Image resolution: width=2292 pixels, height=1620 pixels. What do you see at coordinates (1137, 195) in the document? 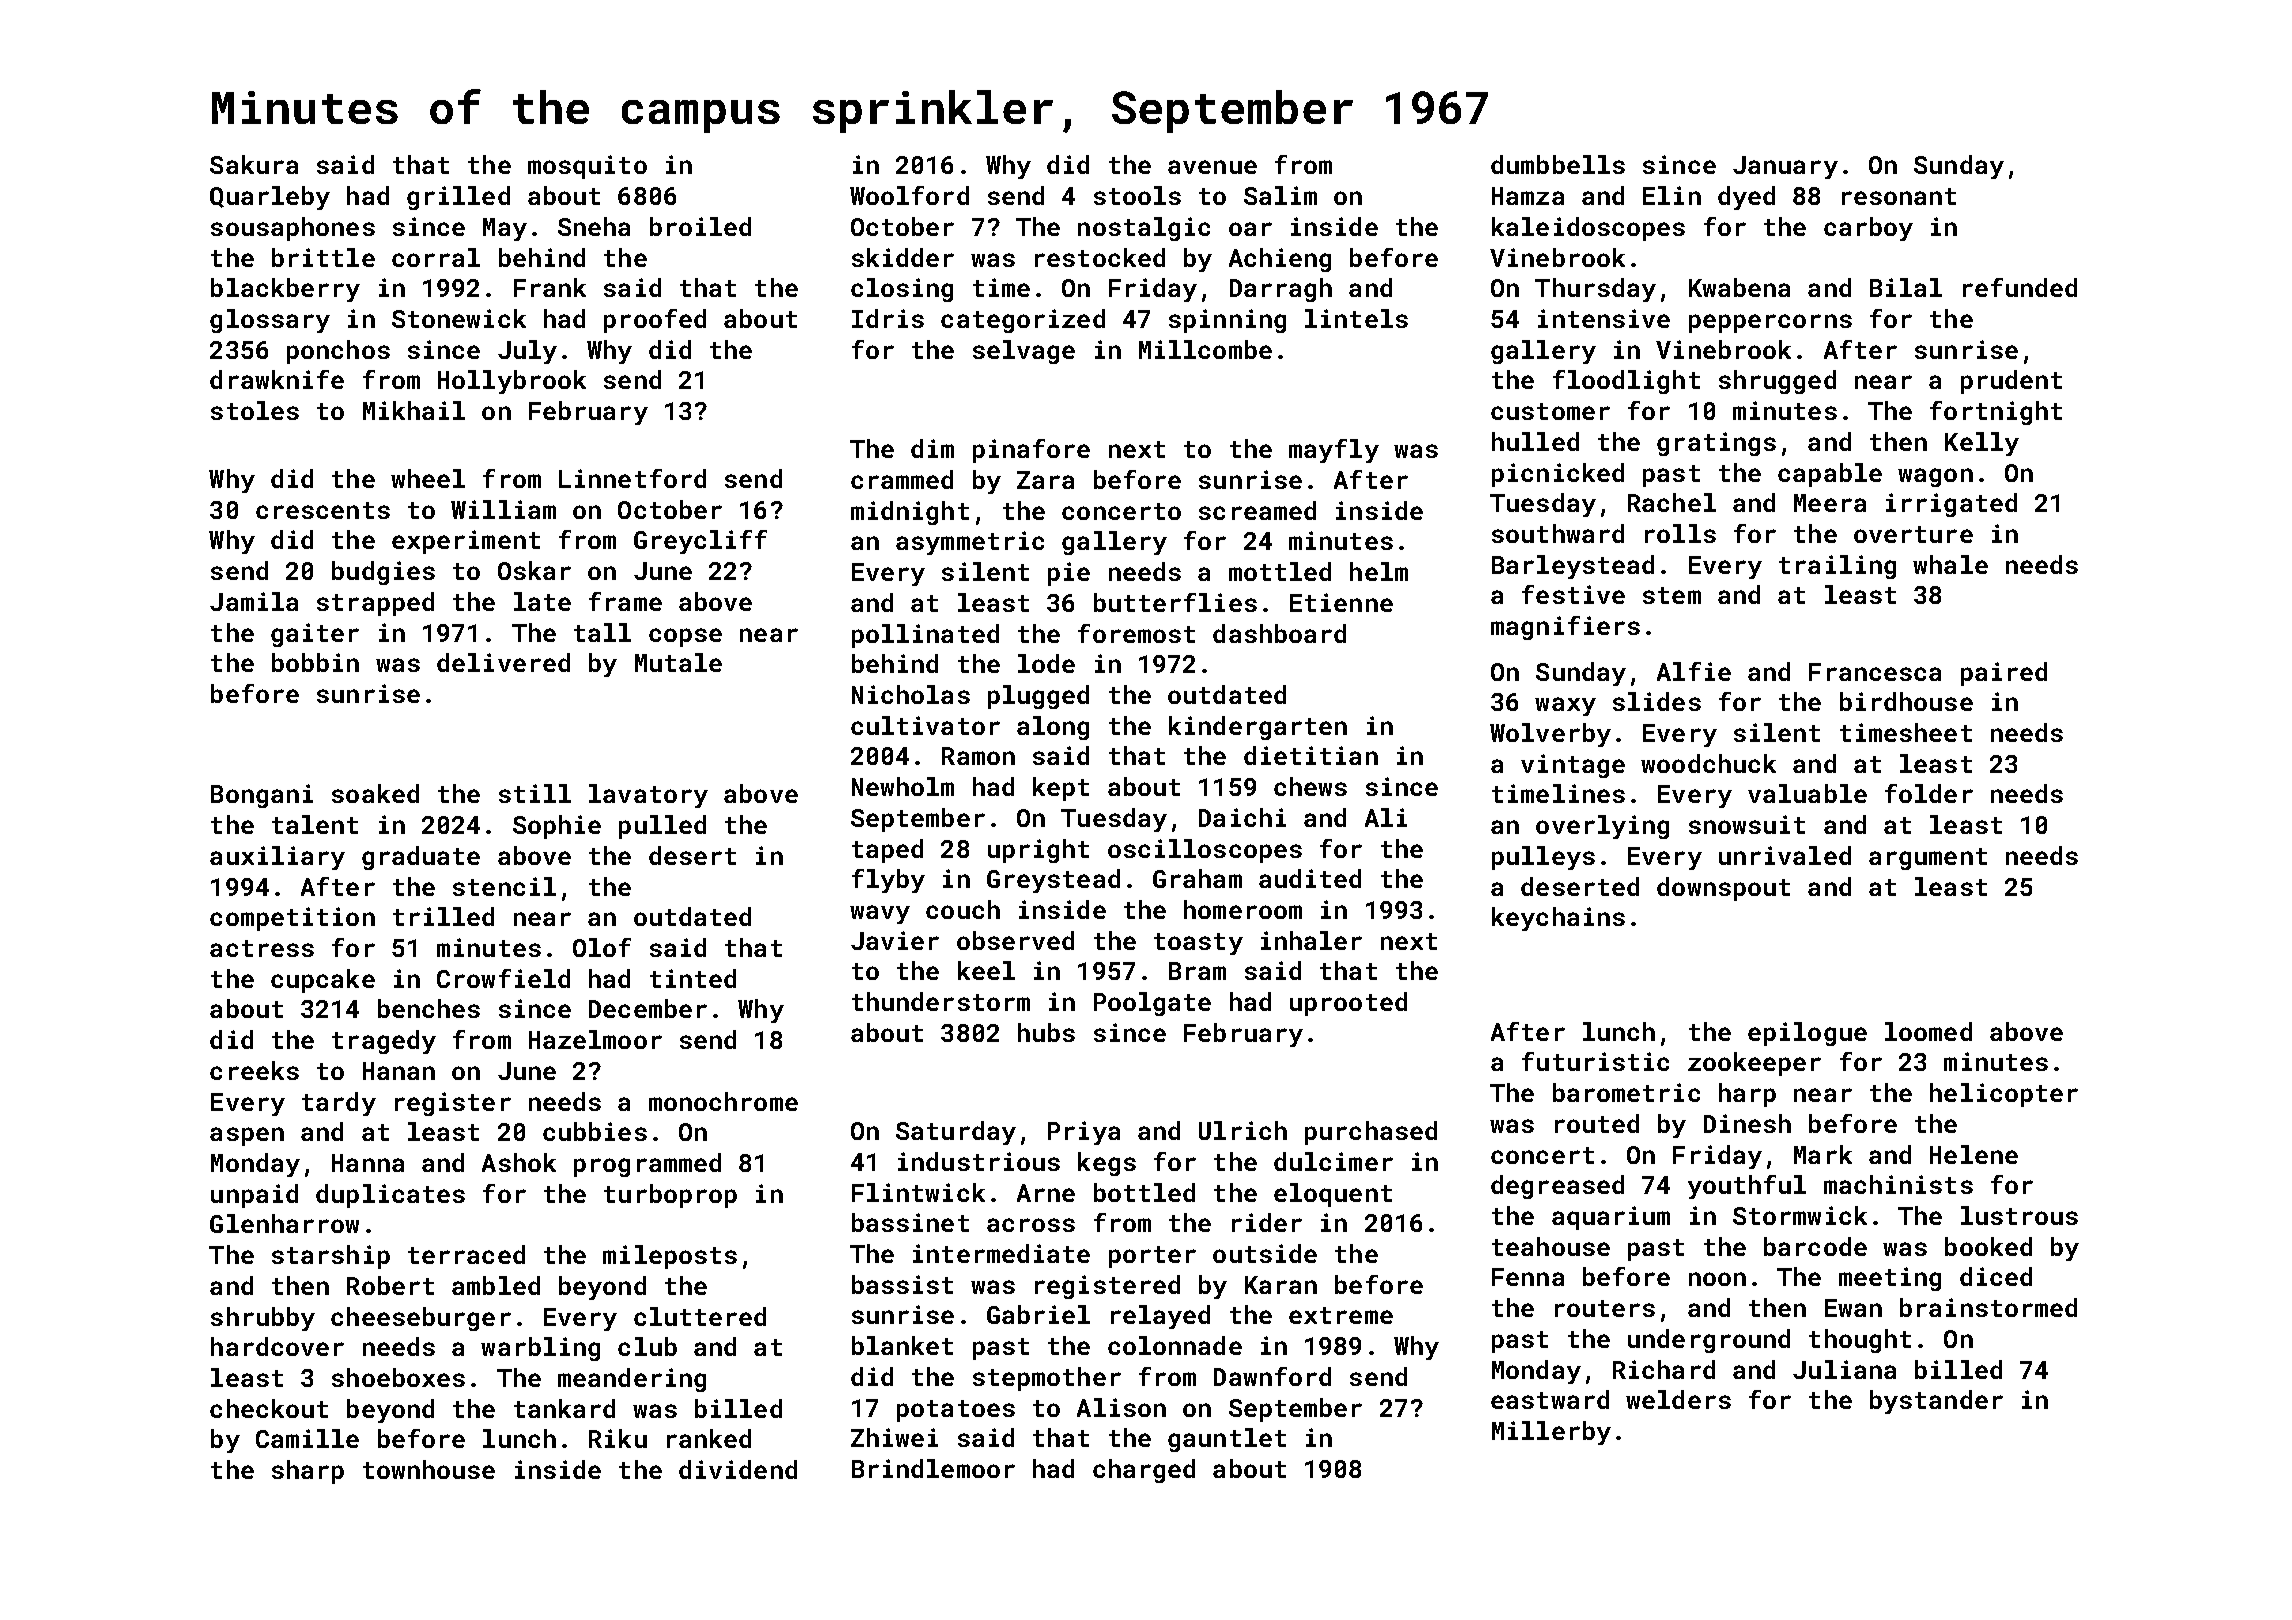
I see `stools` at bounding box center [1137, 195].
